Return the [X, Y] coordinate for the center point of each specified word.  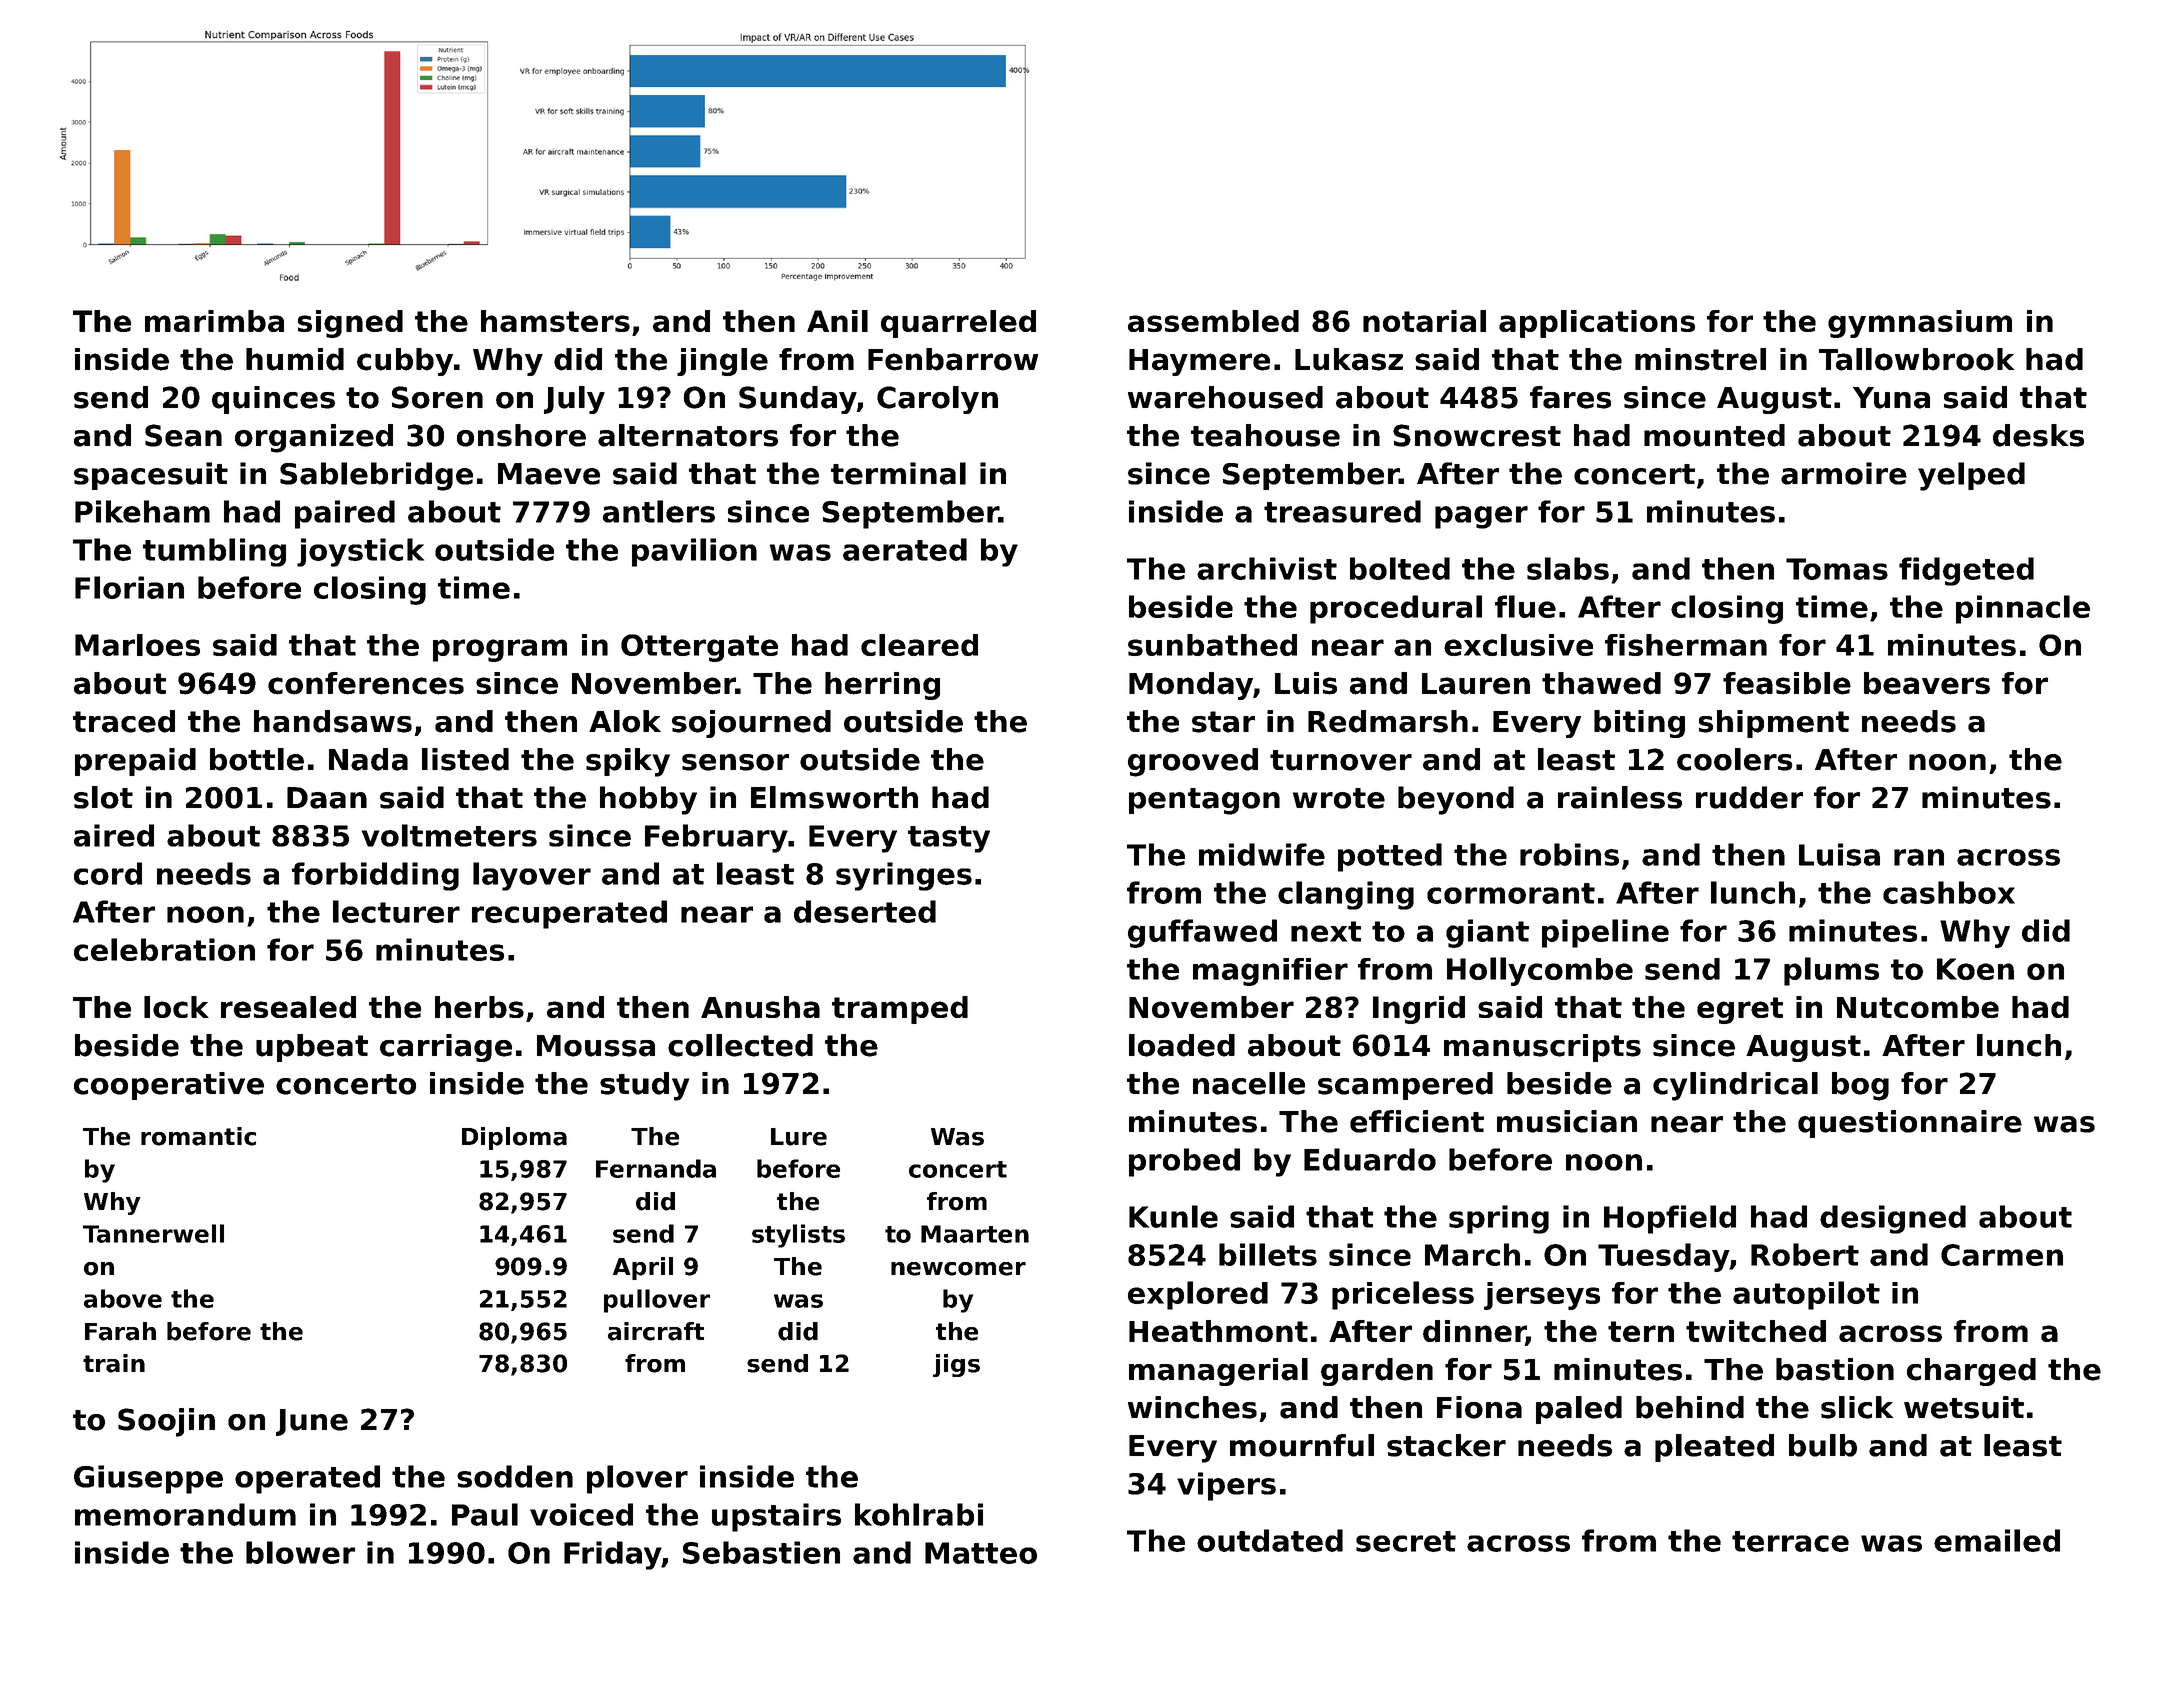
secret [1406, 1541]
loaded [1182, 1045]
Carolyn [937, 400]
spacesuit [151, 476]
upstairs [776, 1517]
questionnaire [1910, 1124]
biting [1639, 724]
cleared [919, 645]
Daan [327, 798]
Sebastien [761, 1552]
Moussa [596, 1046]
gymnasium [1920, 324]
